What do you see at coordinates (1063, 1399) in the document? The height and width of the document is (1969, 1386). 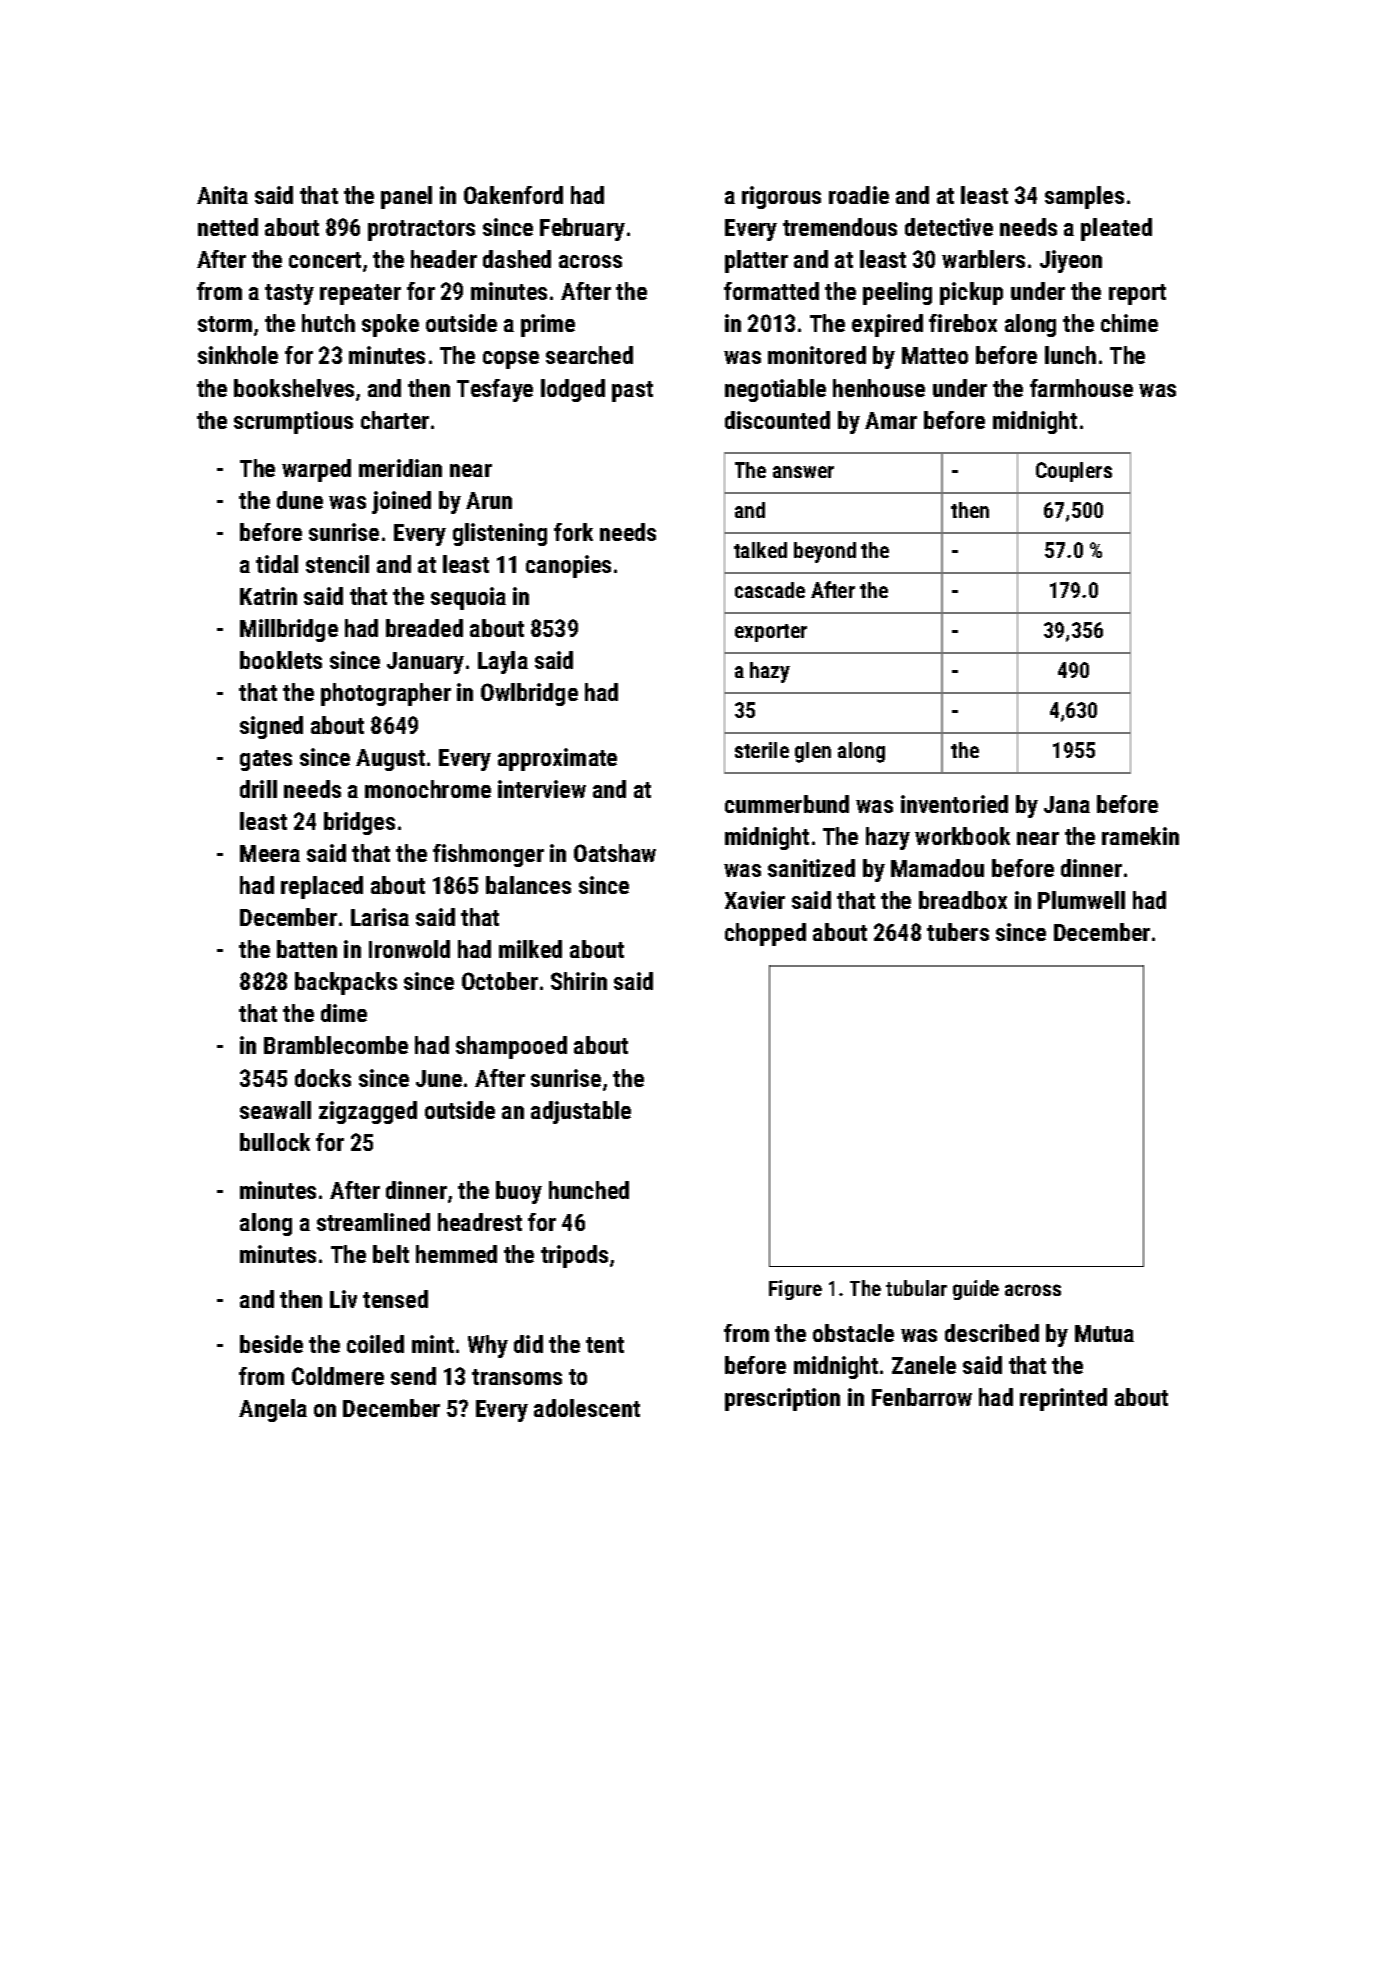 I see `reprinted` at bounding box center [1063, 1399].
